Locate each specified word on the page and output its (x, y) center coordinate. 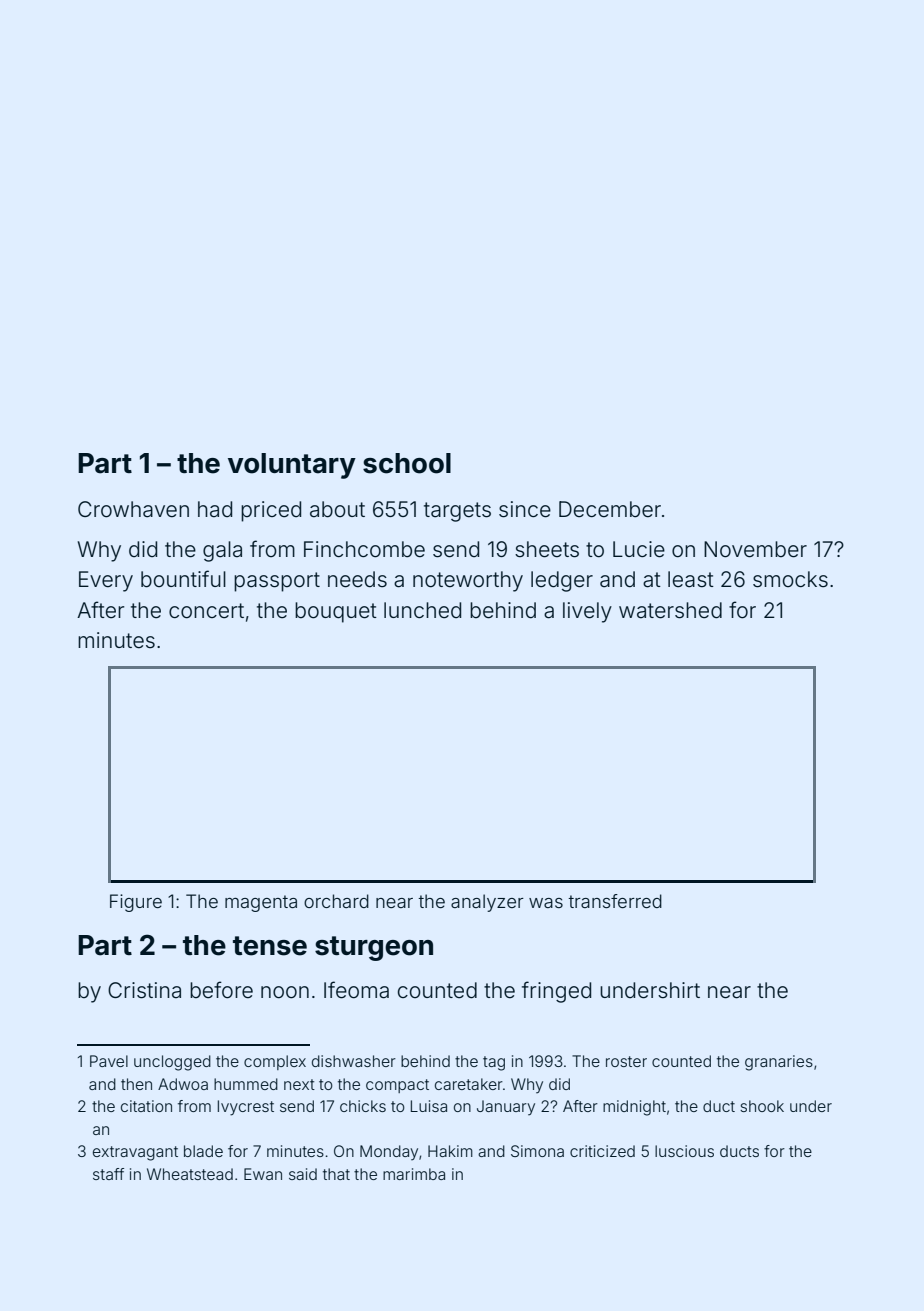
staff (108, 1174)
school (407, 463)
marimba (414, 1174)
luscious (684, 1151)
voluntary (292, 466)
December (610, 509)
